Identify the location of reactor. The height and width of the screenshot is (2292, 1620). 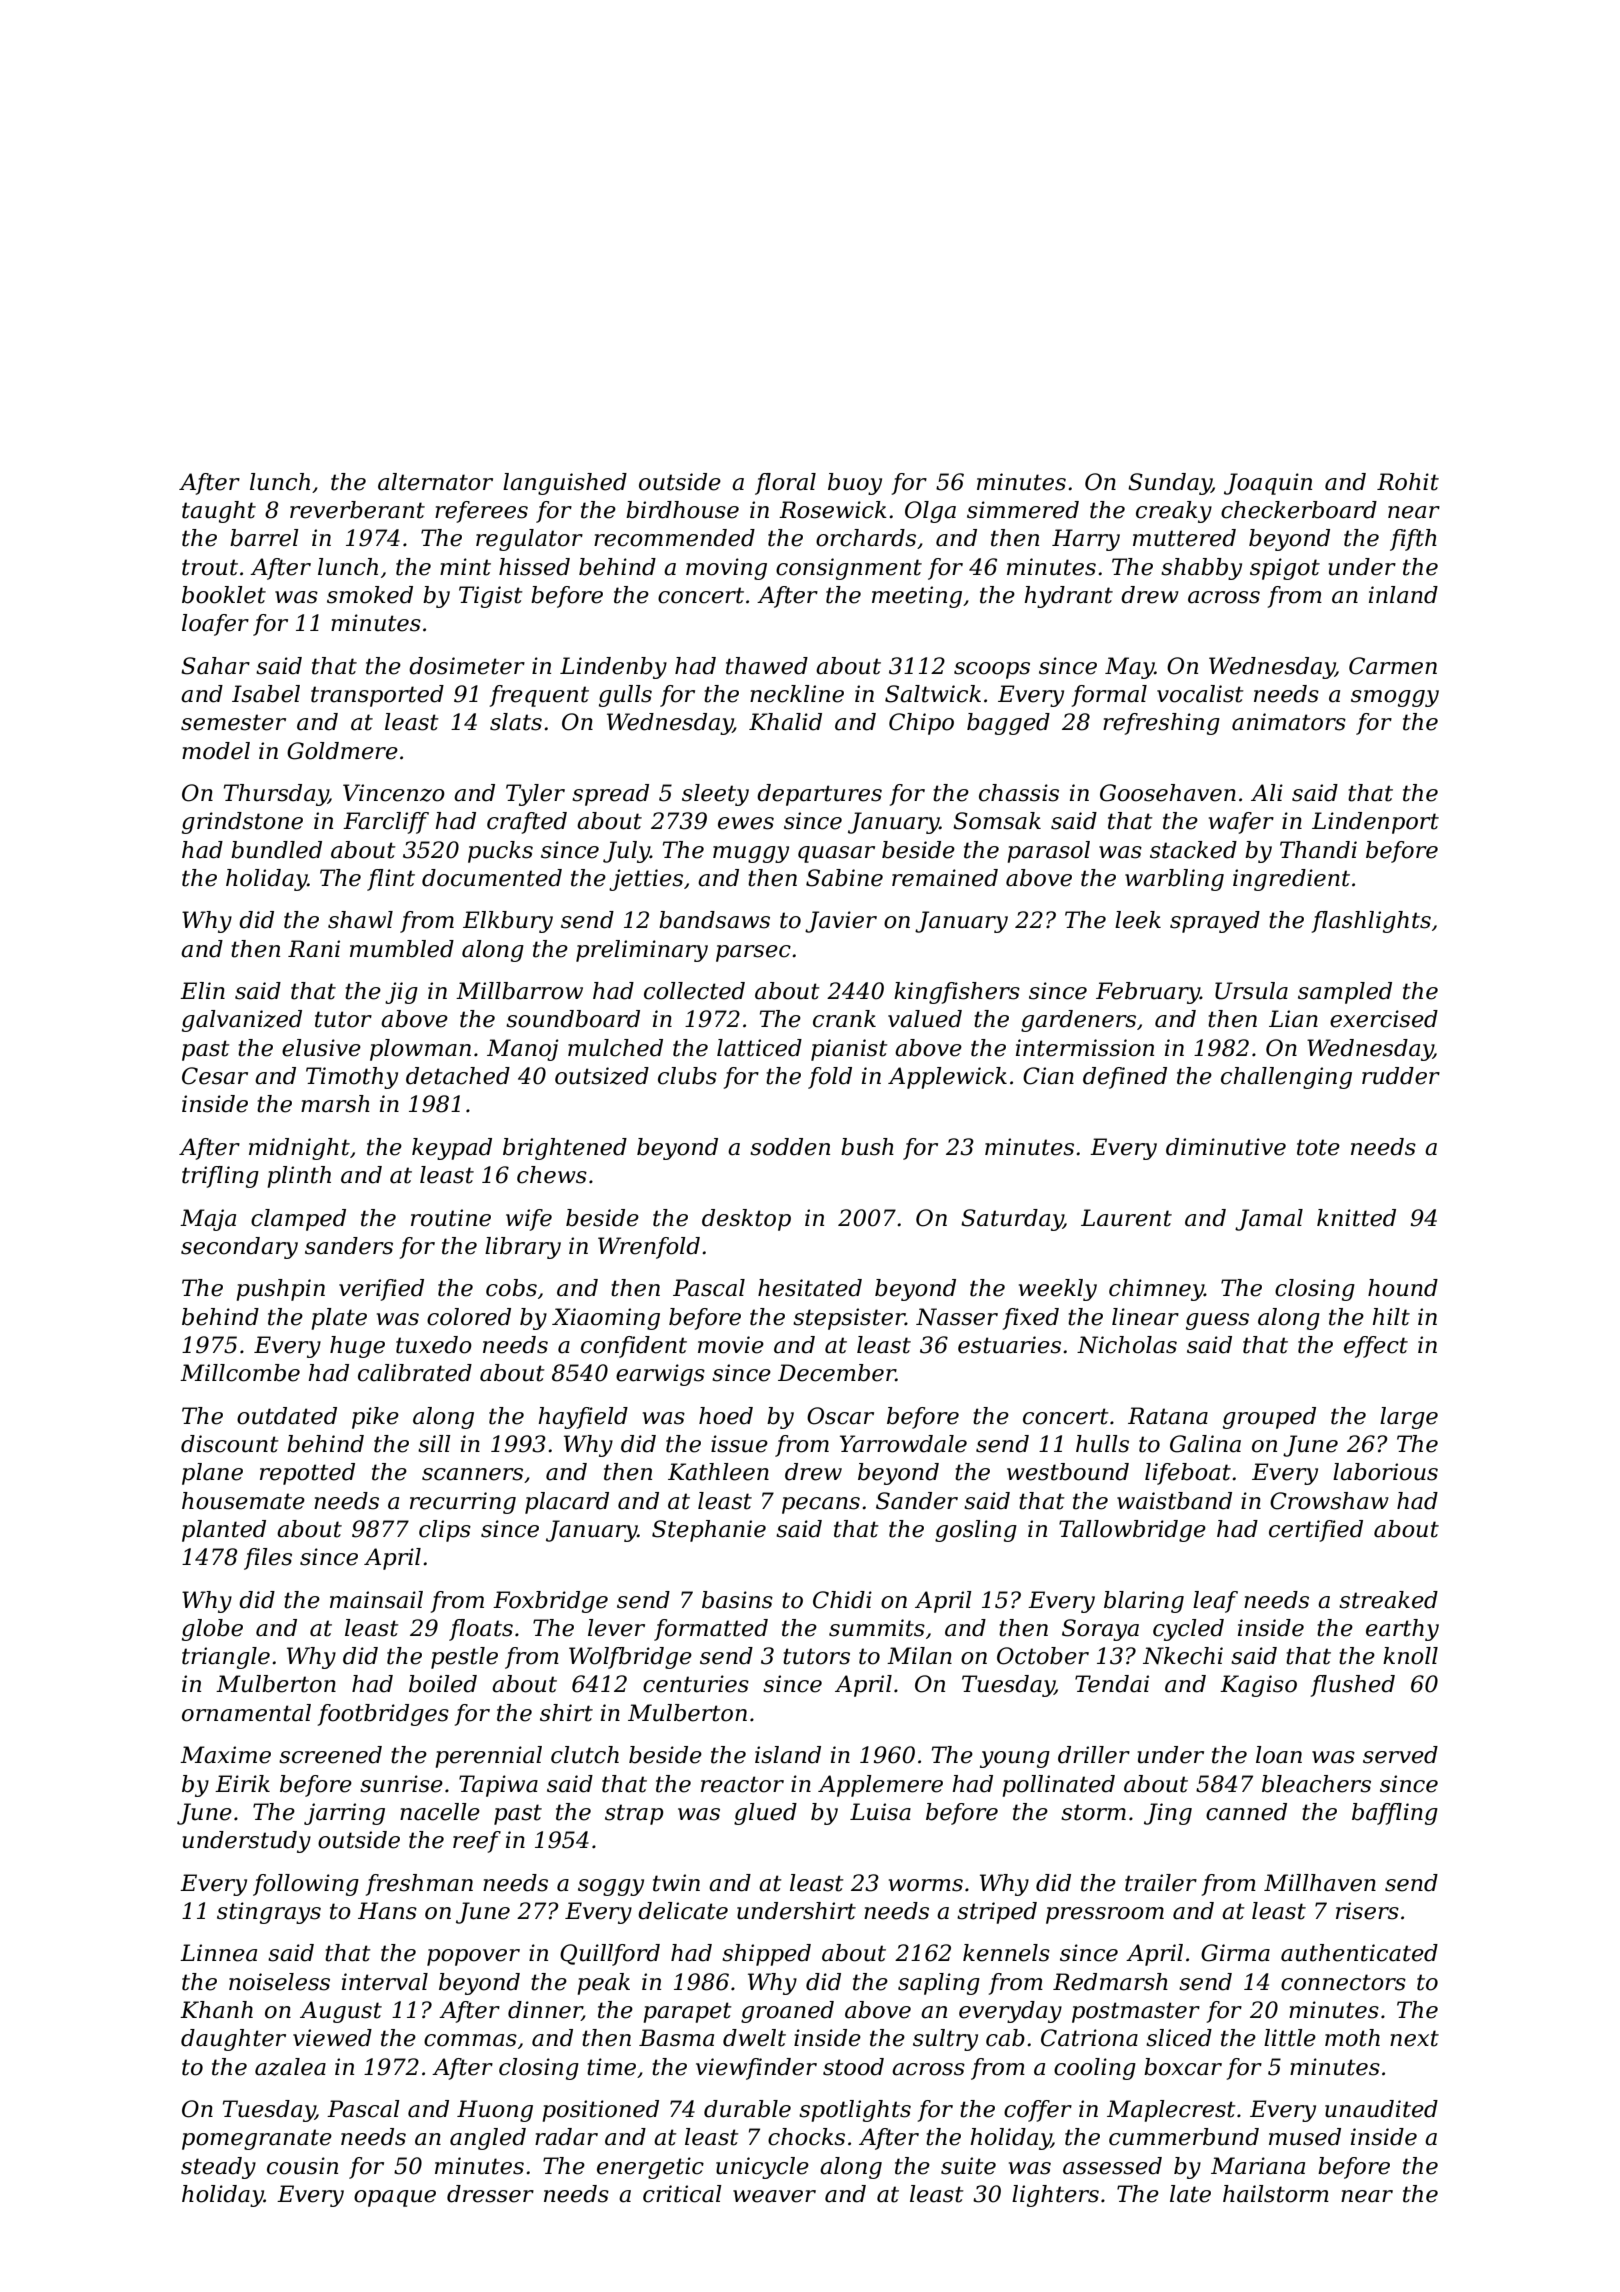
(742, 1784).
